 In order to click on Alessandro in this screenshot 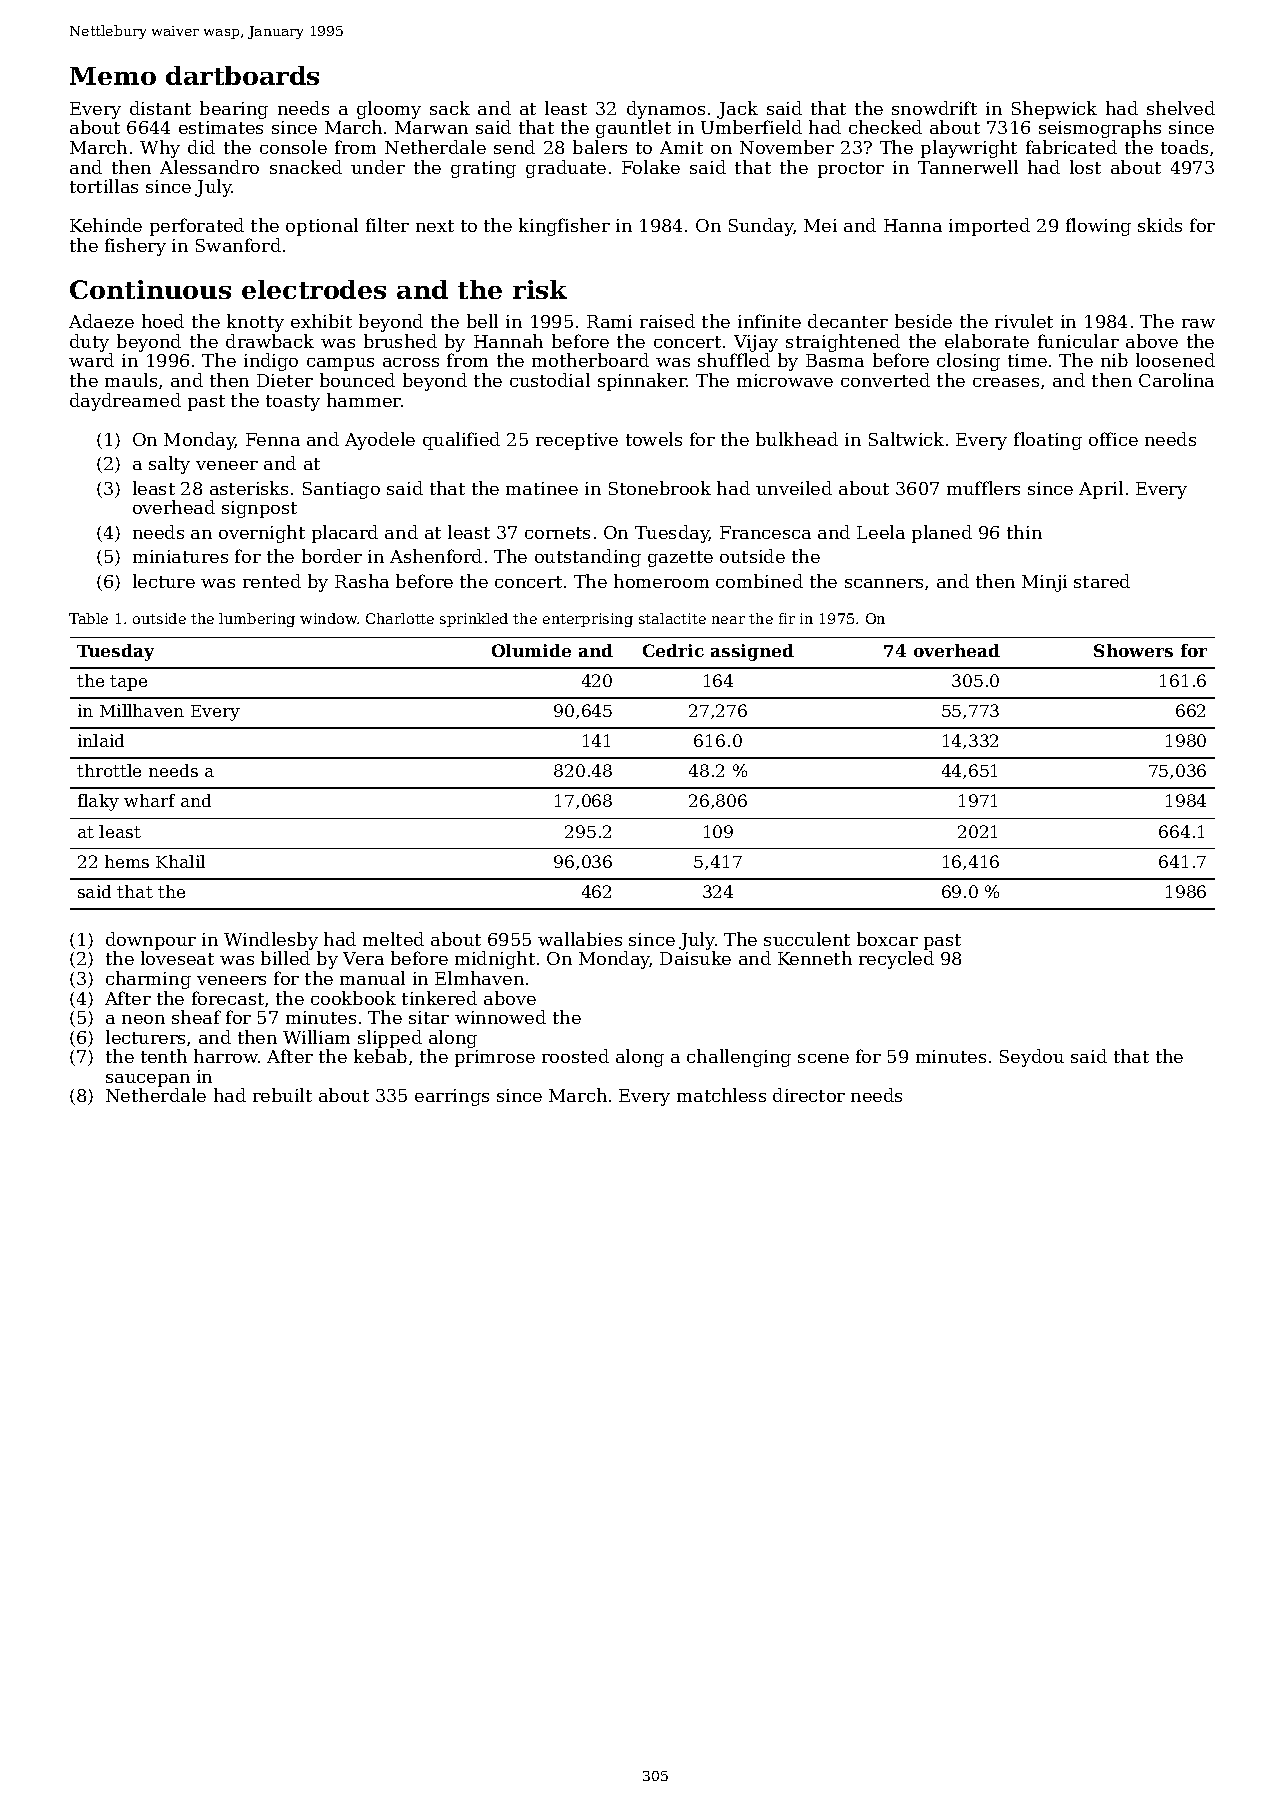, I will do `click(209, 167)`.
